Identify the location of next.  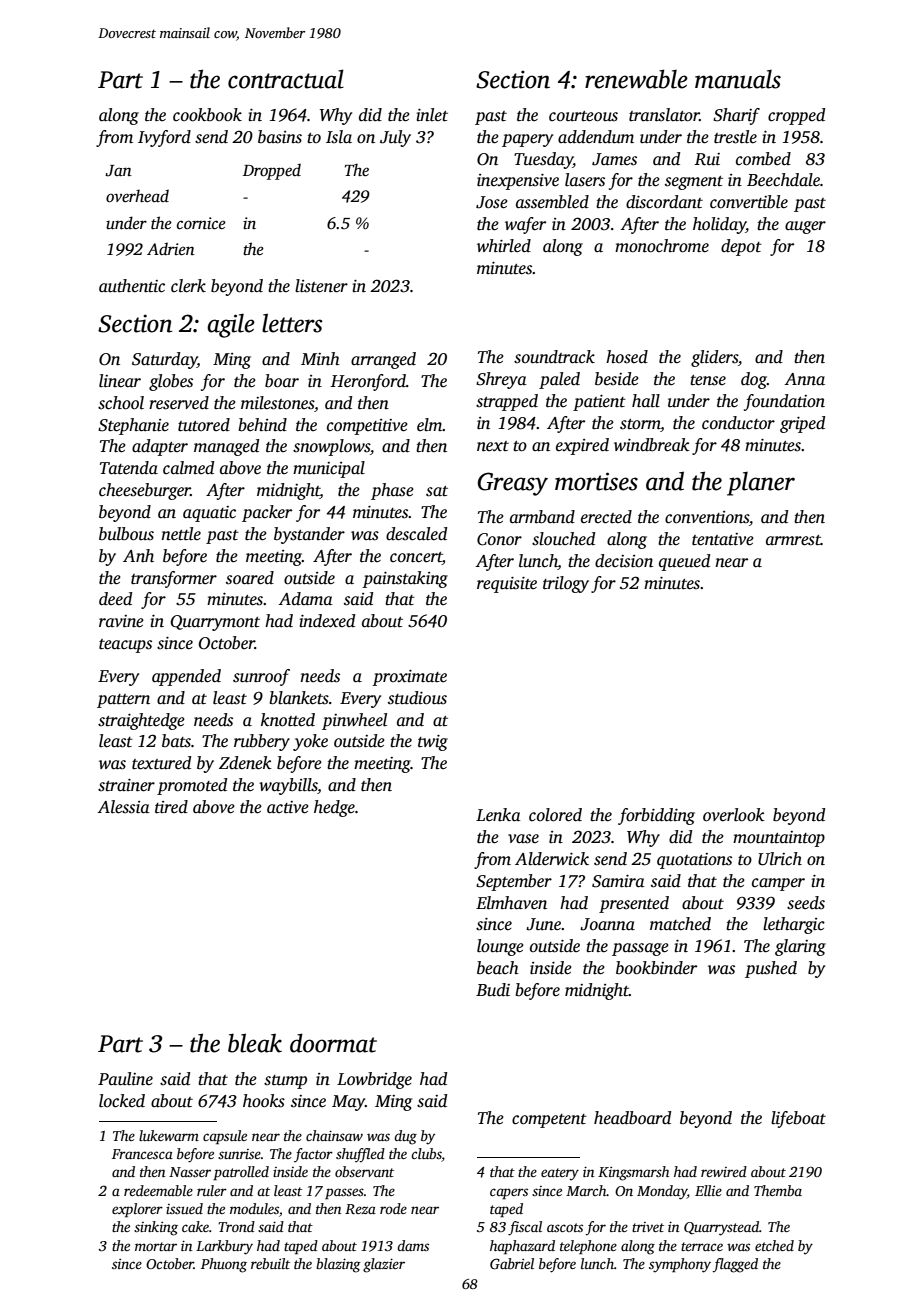
(493, 446).
